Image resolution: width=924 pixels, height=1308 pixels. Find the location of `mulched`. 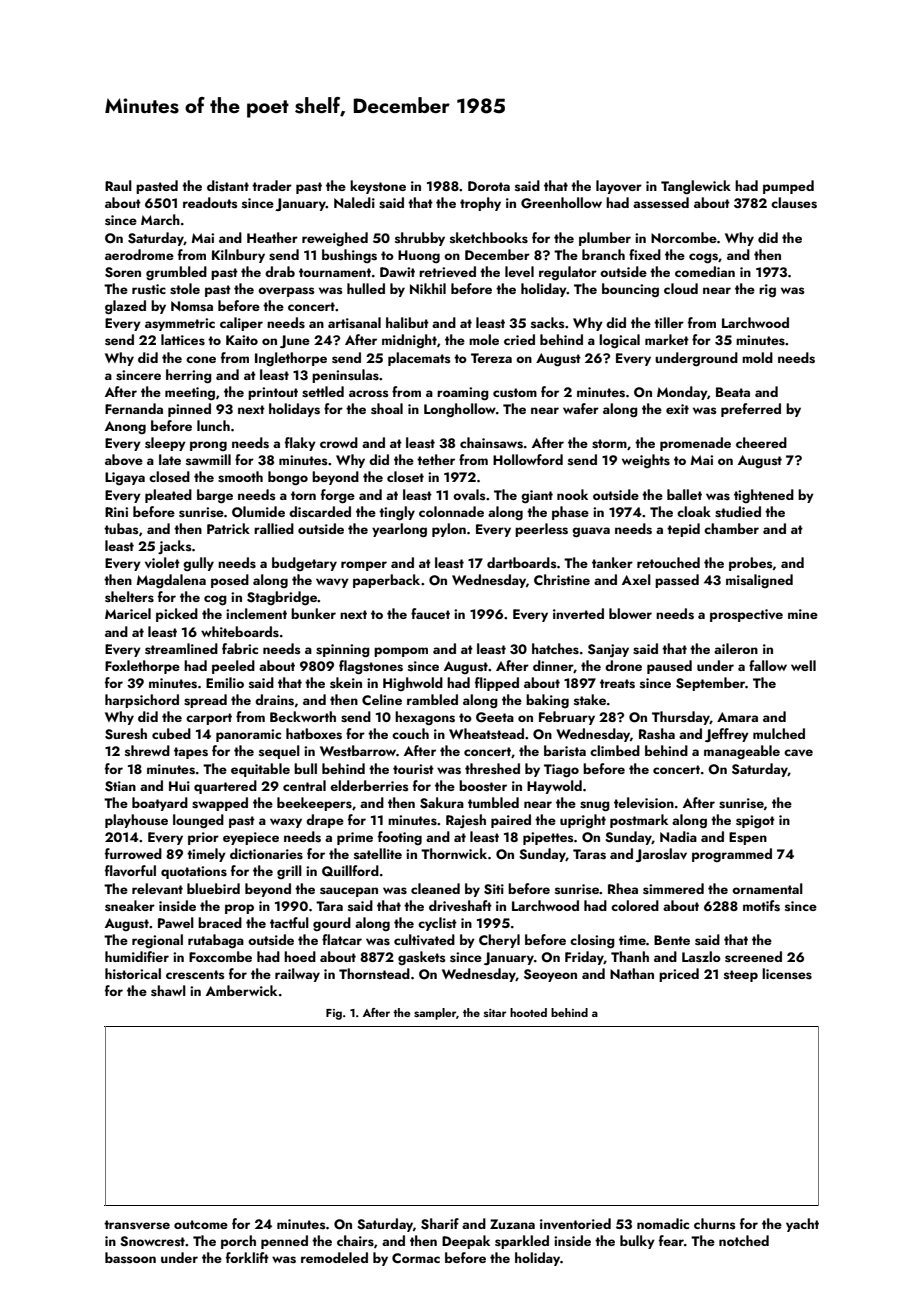

mulched is located at coordinates (779, 733).
